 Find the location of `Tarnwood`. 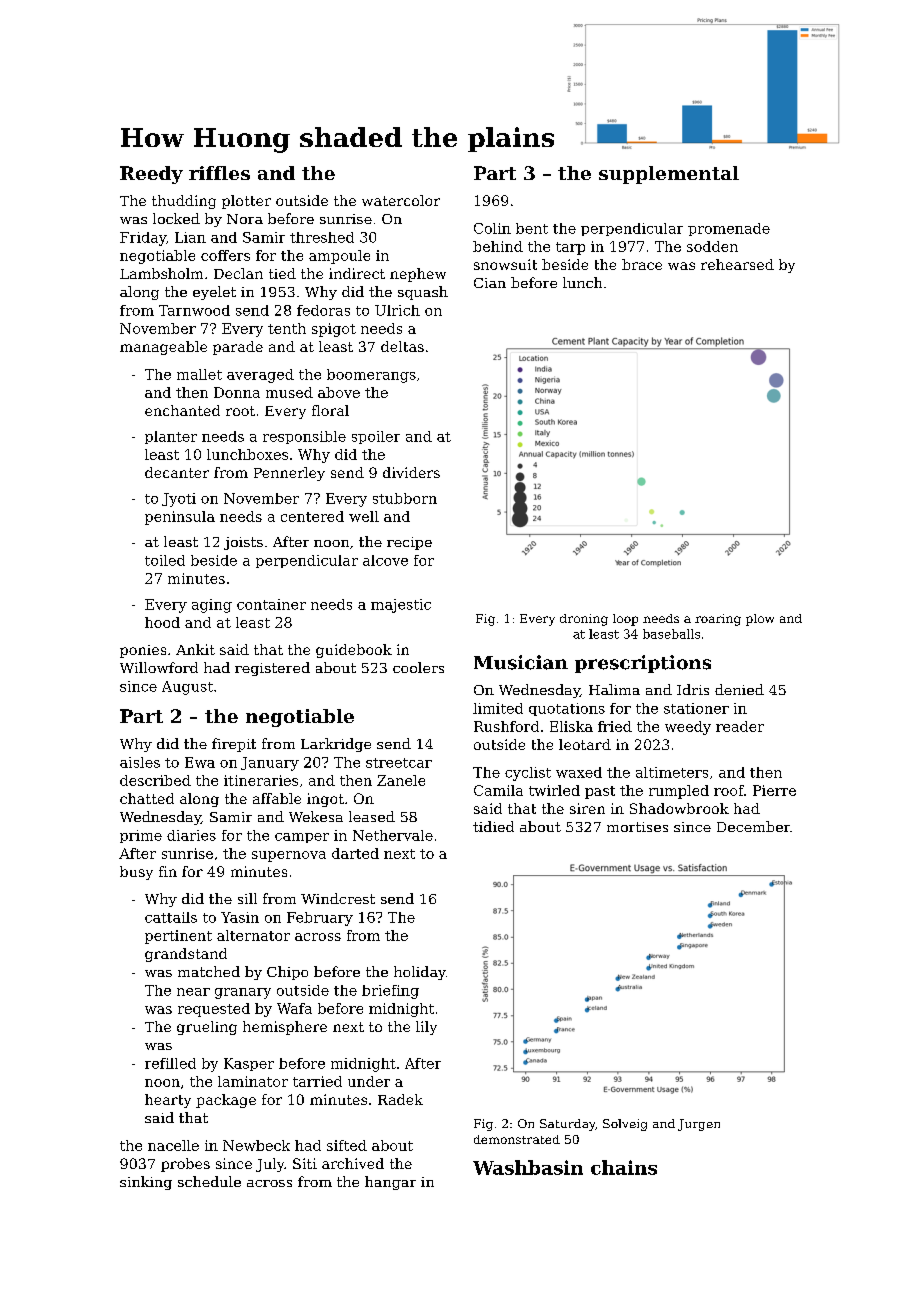

Tarnwood is located at coordinates (194, 310).
